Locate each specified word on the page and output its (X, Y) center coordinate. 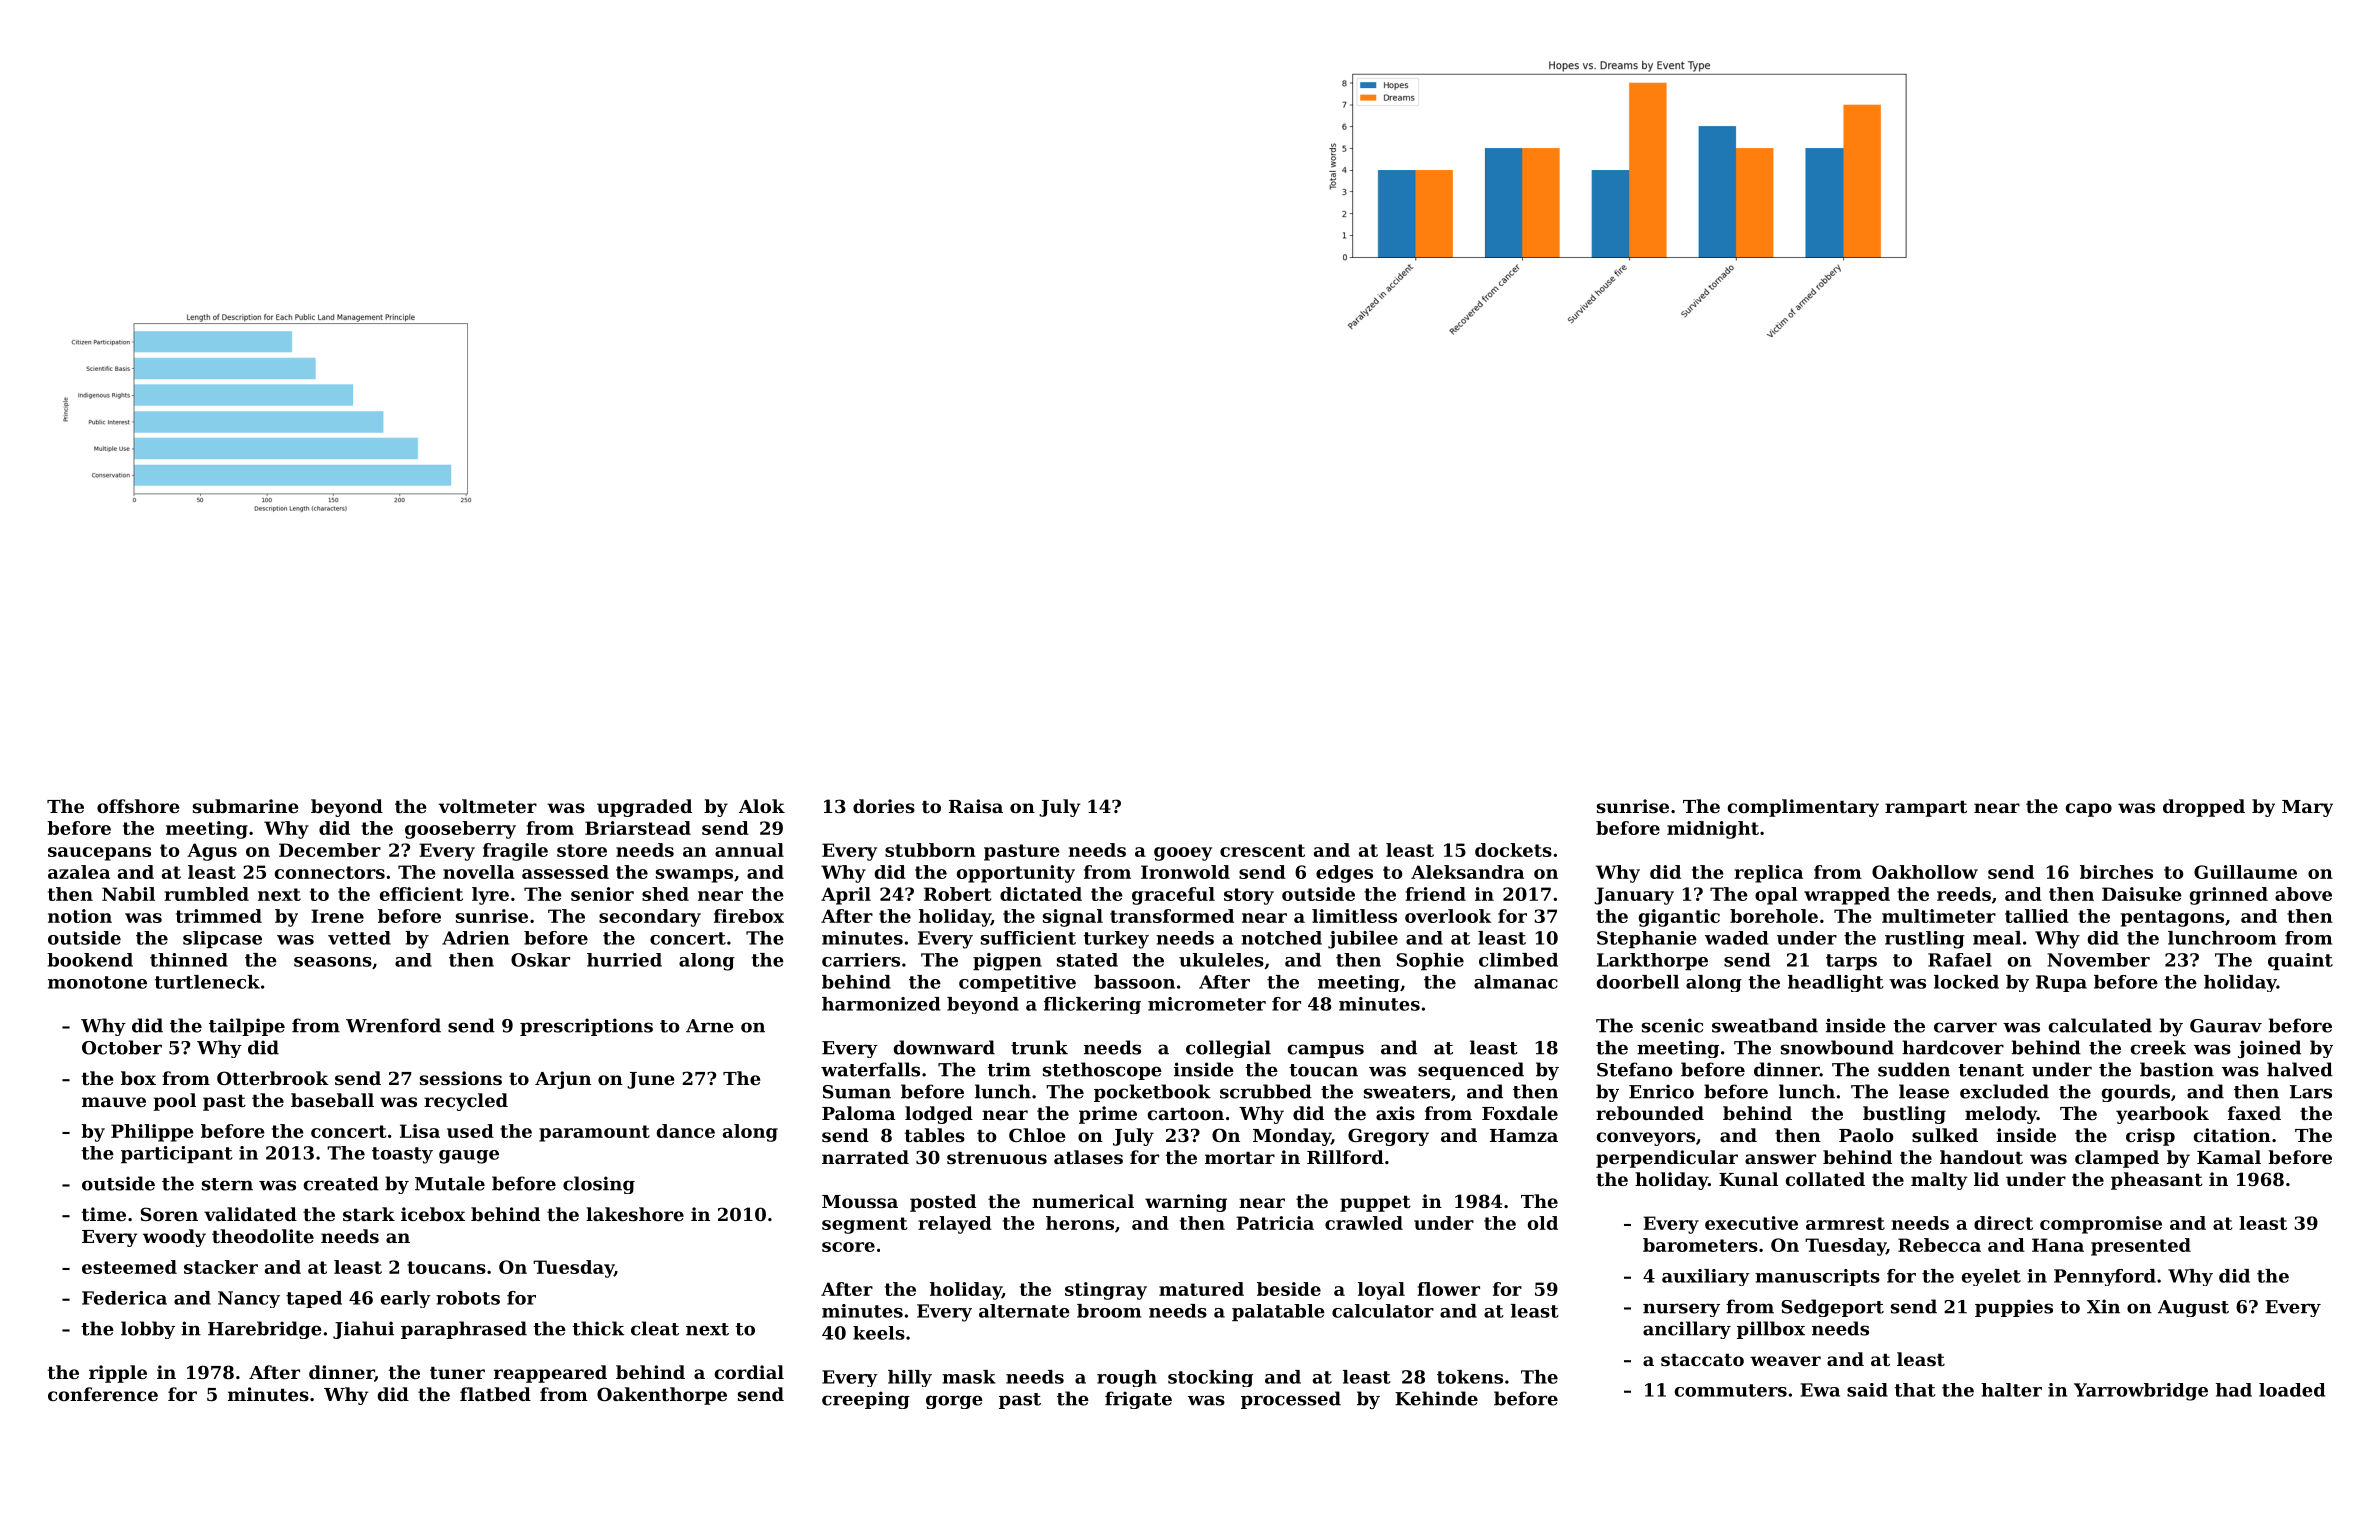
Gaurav (2226, 1026)
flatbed (495, 1394)
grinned (2229, 896)
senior (602, 894)
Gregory (1388, 1137)
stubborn (930, 850)
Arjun (563, 1080)
